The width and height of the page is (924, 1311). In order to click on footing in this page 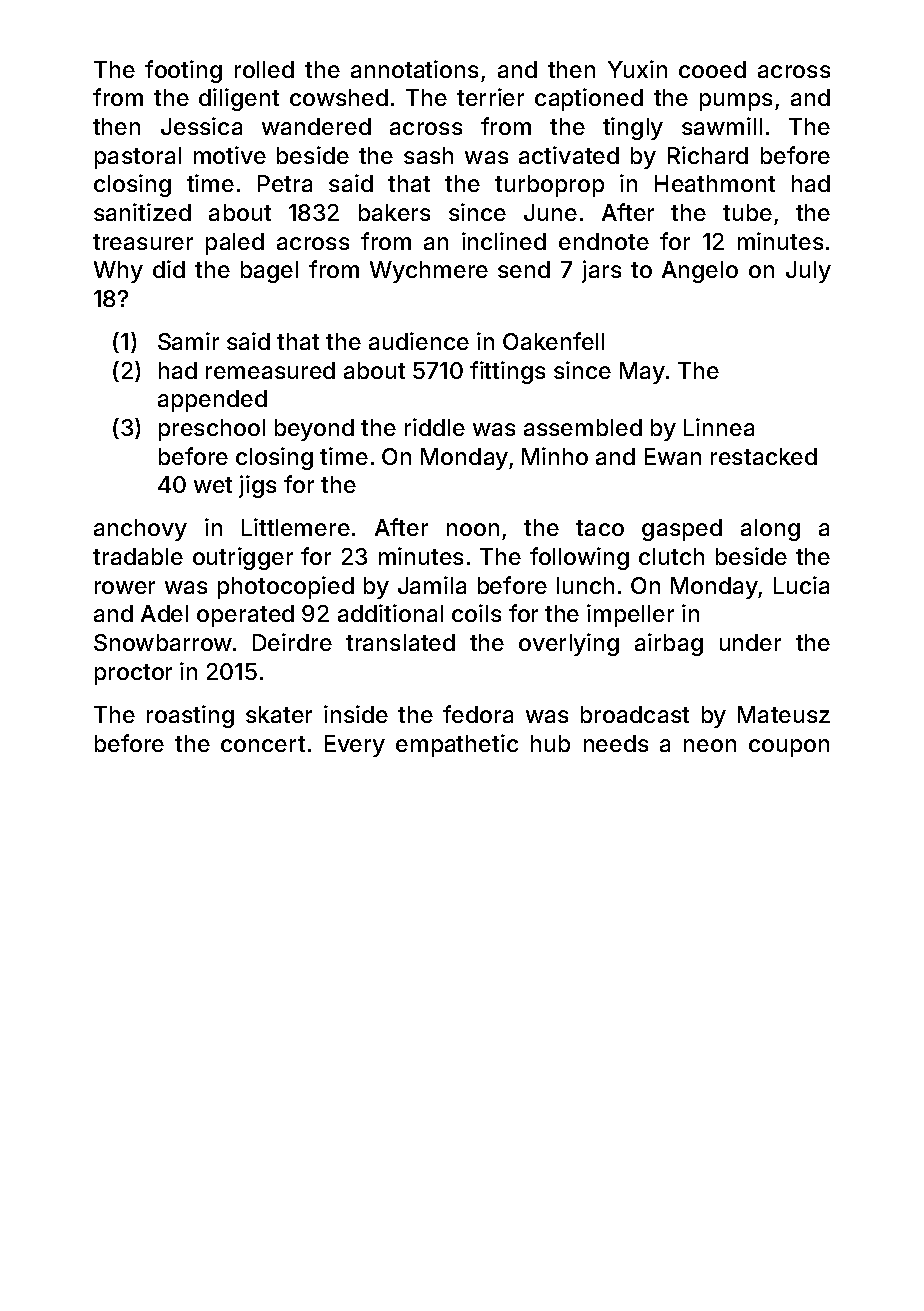, I will do `click(183, 71)`.
